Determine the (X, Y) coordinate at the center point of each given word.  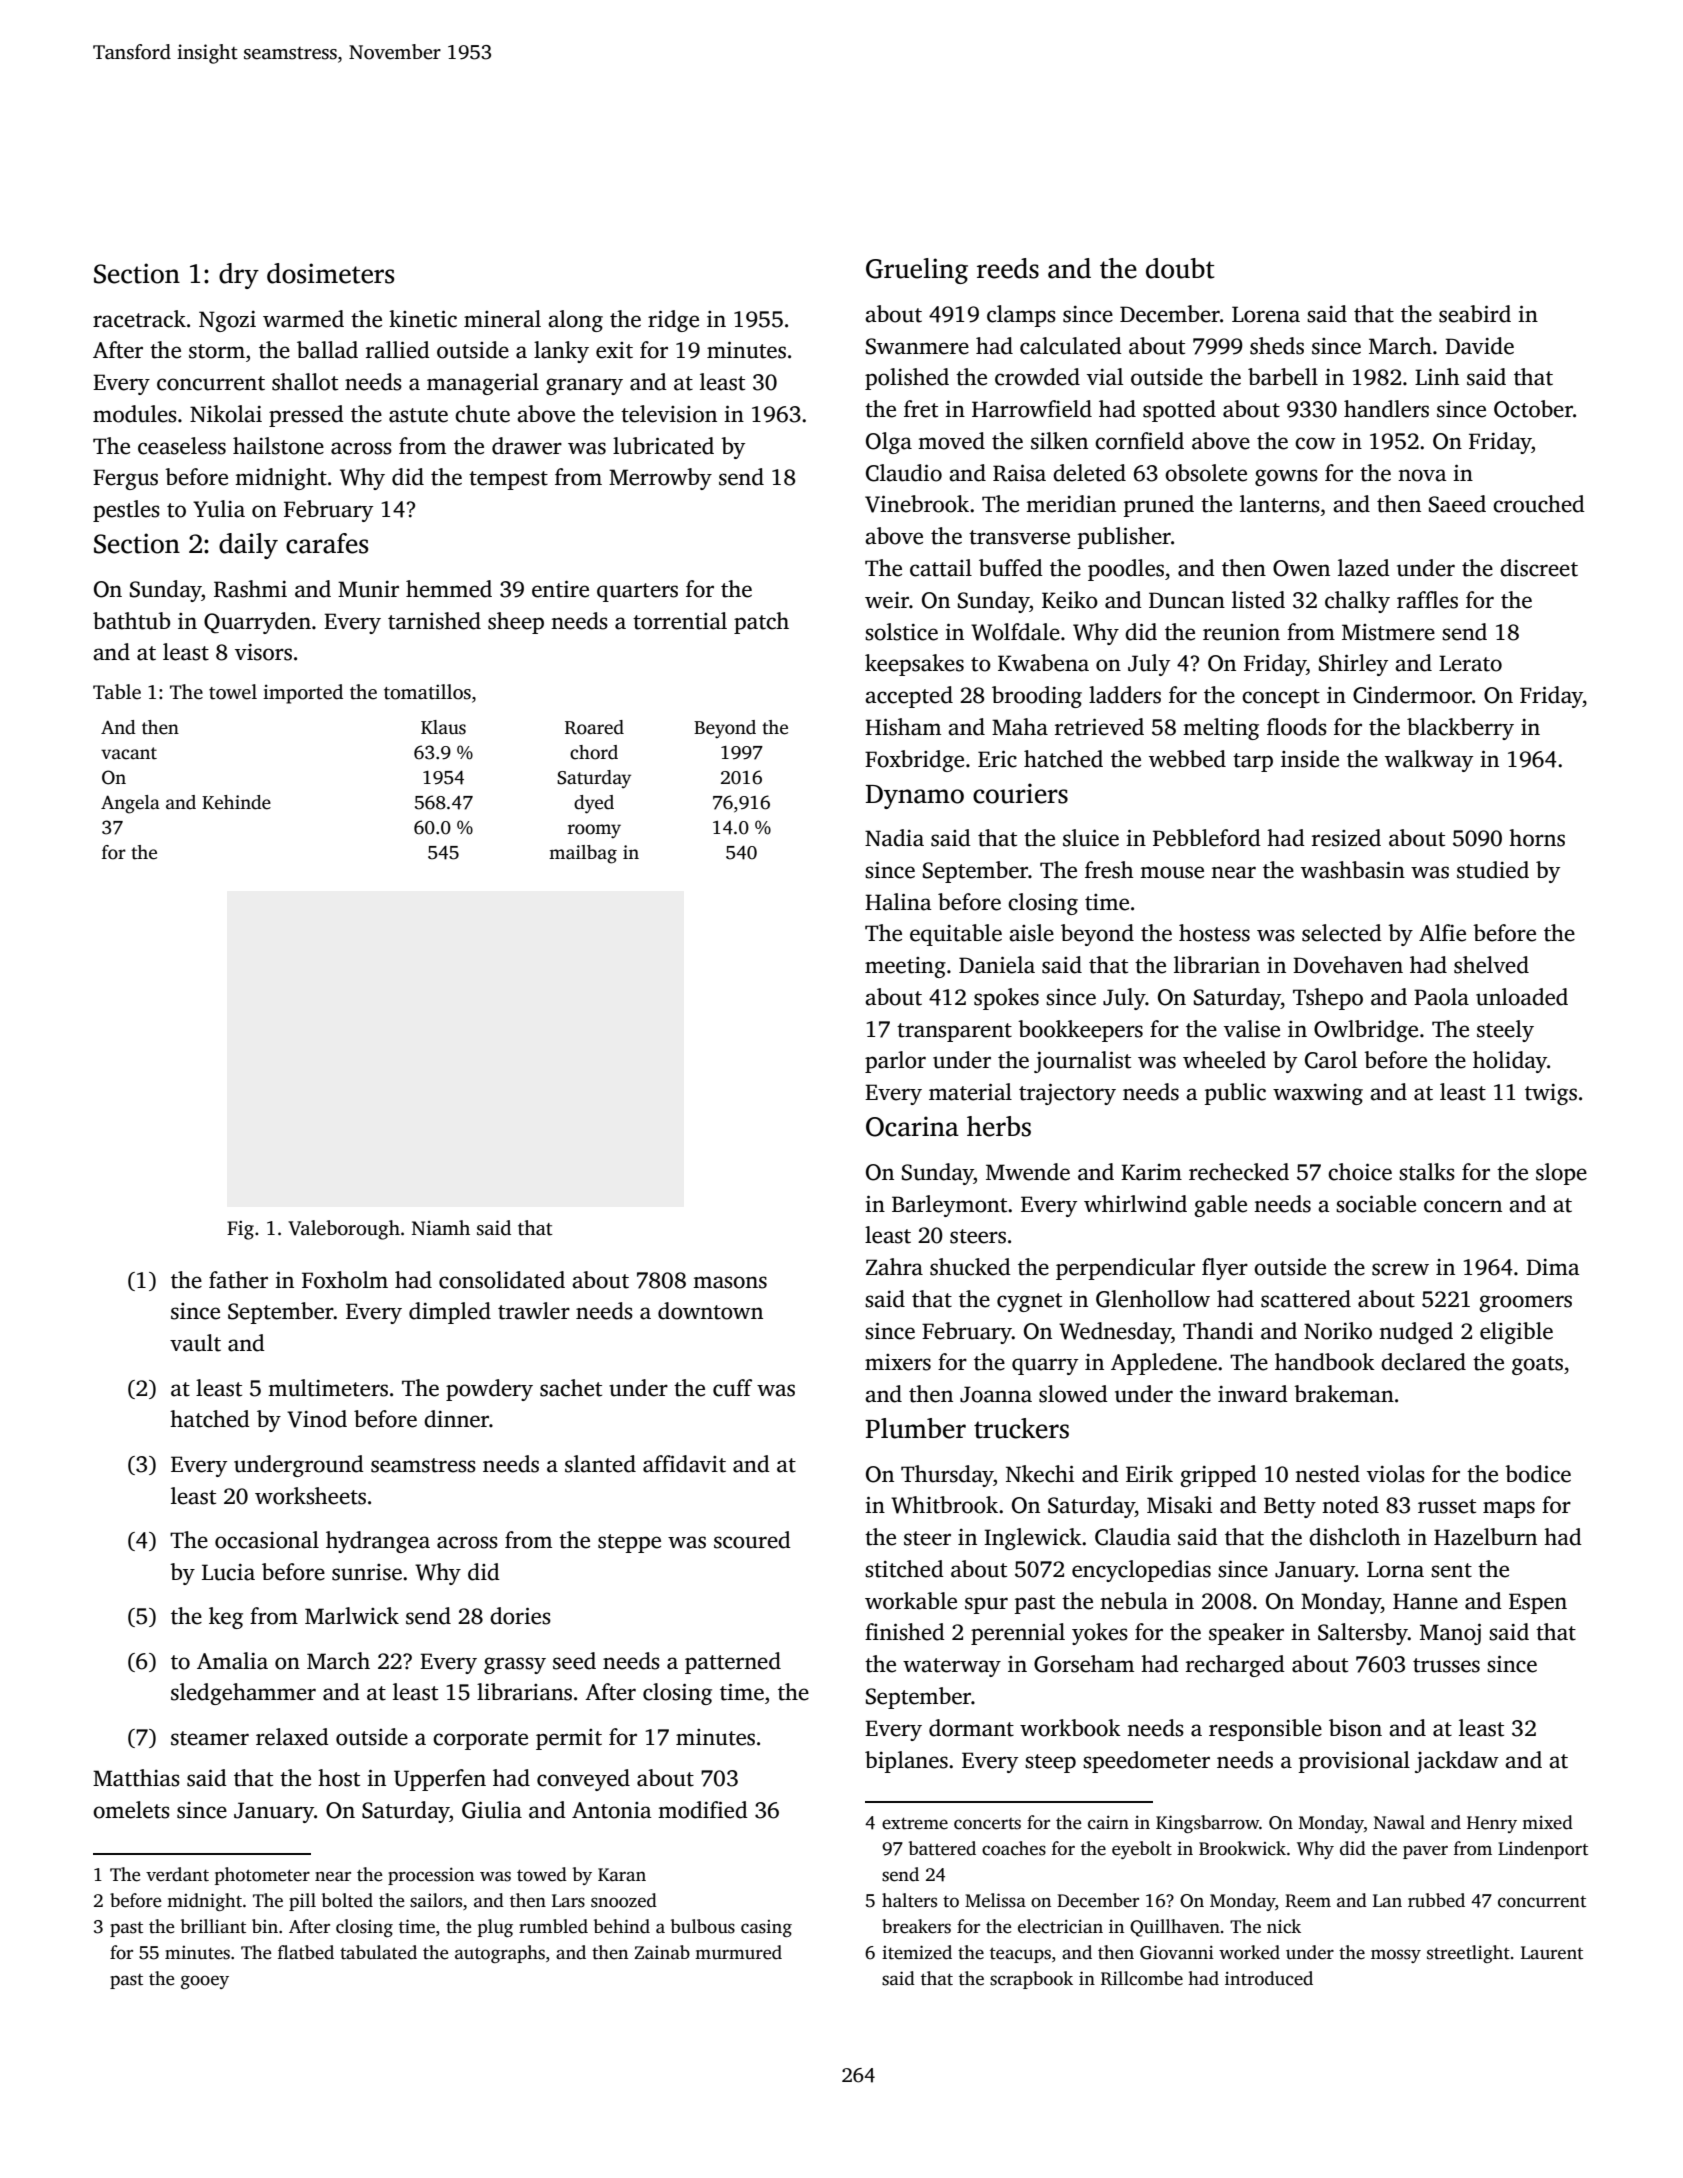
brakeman (1344, 1394)
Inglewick (1033, 1539)
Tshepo (1328, 999)
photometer (262, 1876)
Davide (1479, 346)
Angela (130, 804)
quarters (637, 592)
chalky (1357, 602)
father (238, 1280)
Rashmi (250, 589)
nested (1327, 1474)
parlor (895, 1062)
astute (418, 415)
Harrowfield (1032, 409)
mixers (898, 1362)
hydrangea (378, 1542)
